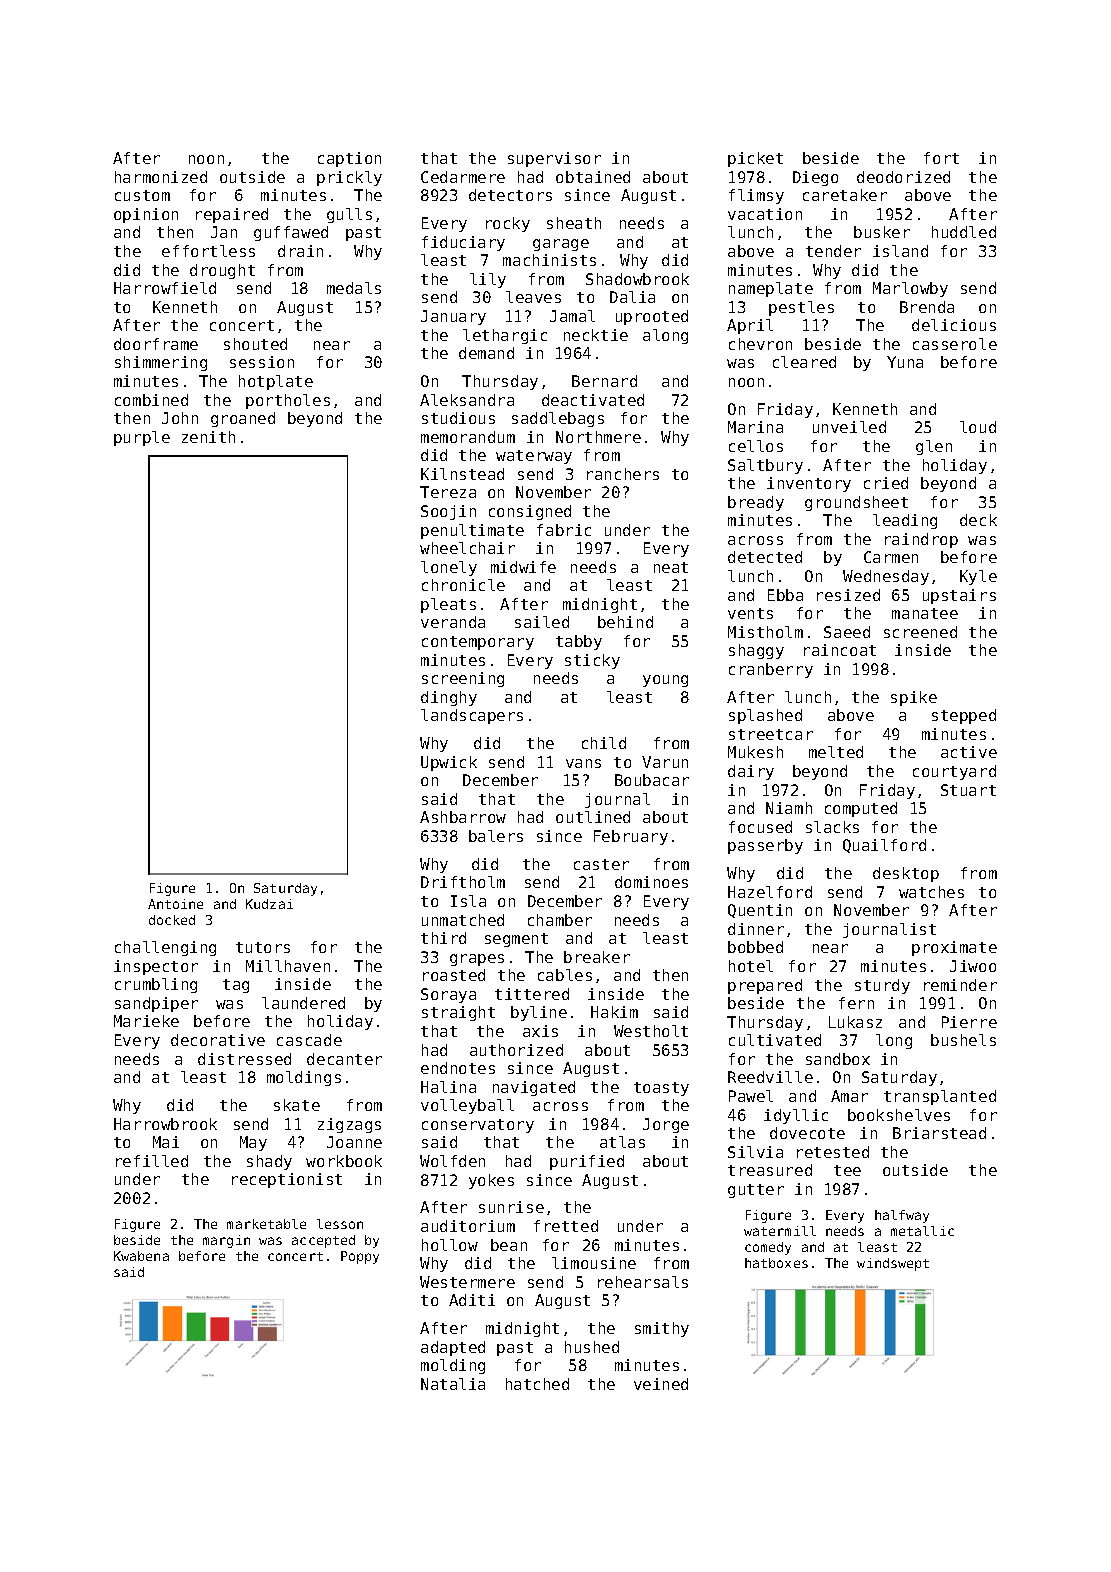  Describe the element at coordinates (141, 1256) in the image. I see `Kwabena` at that location.
